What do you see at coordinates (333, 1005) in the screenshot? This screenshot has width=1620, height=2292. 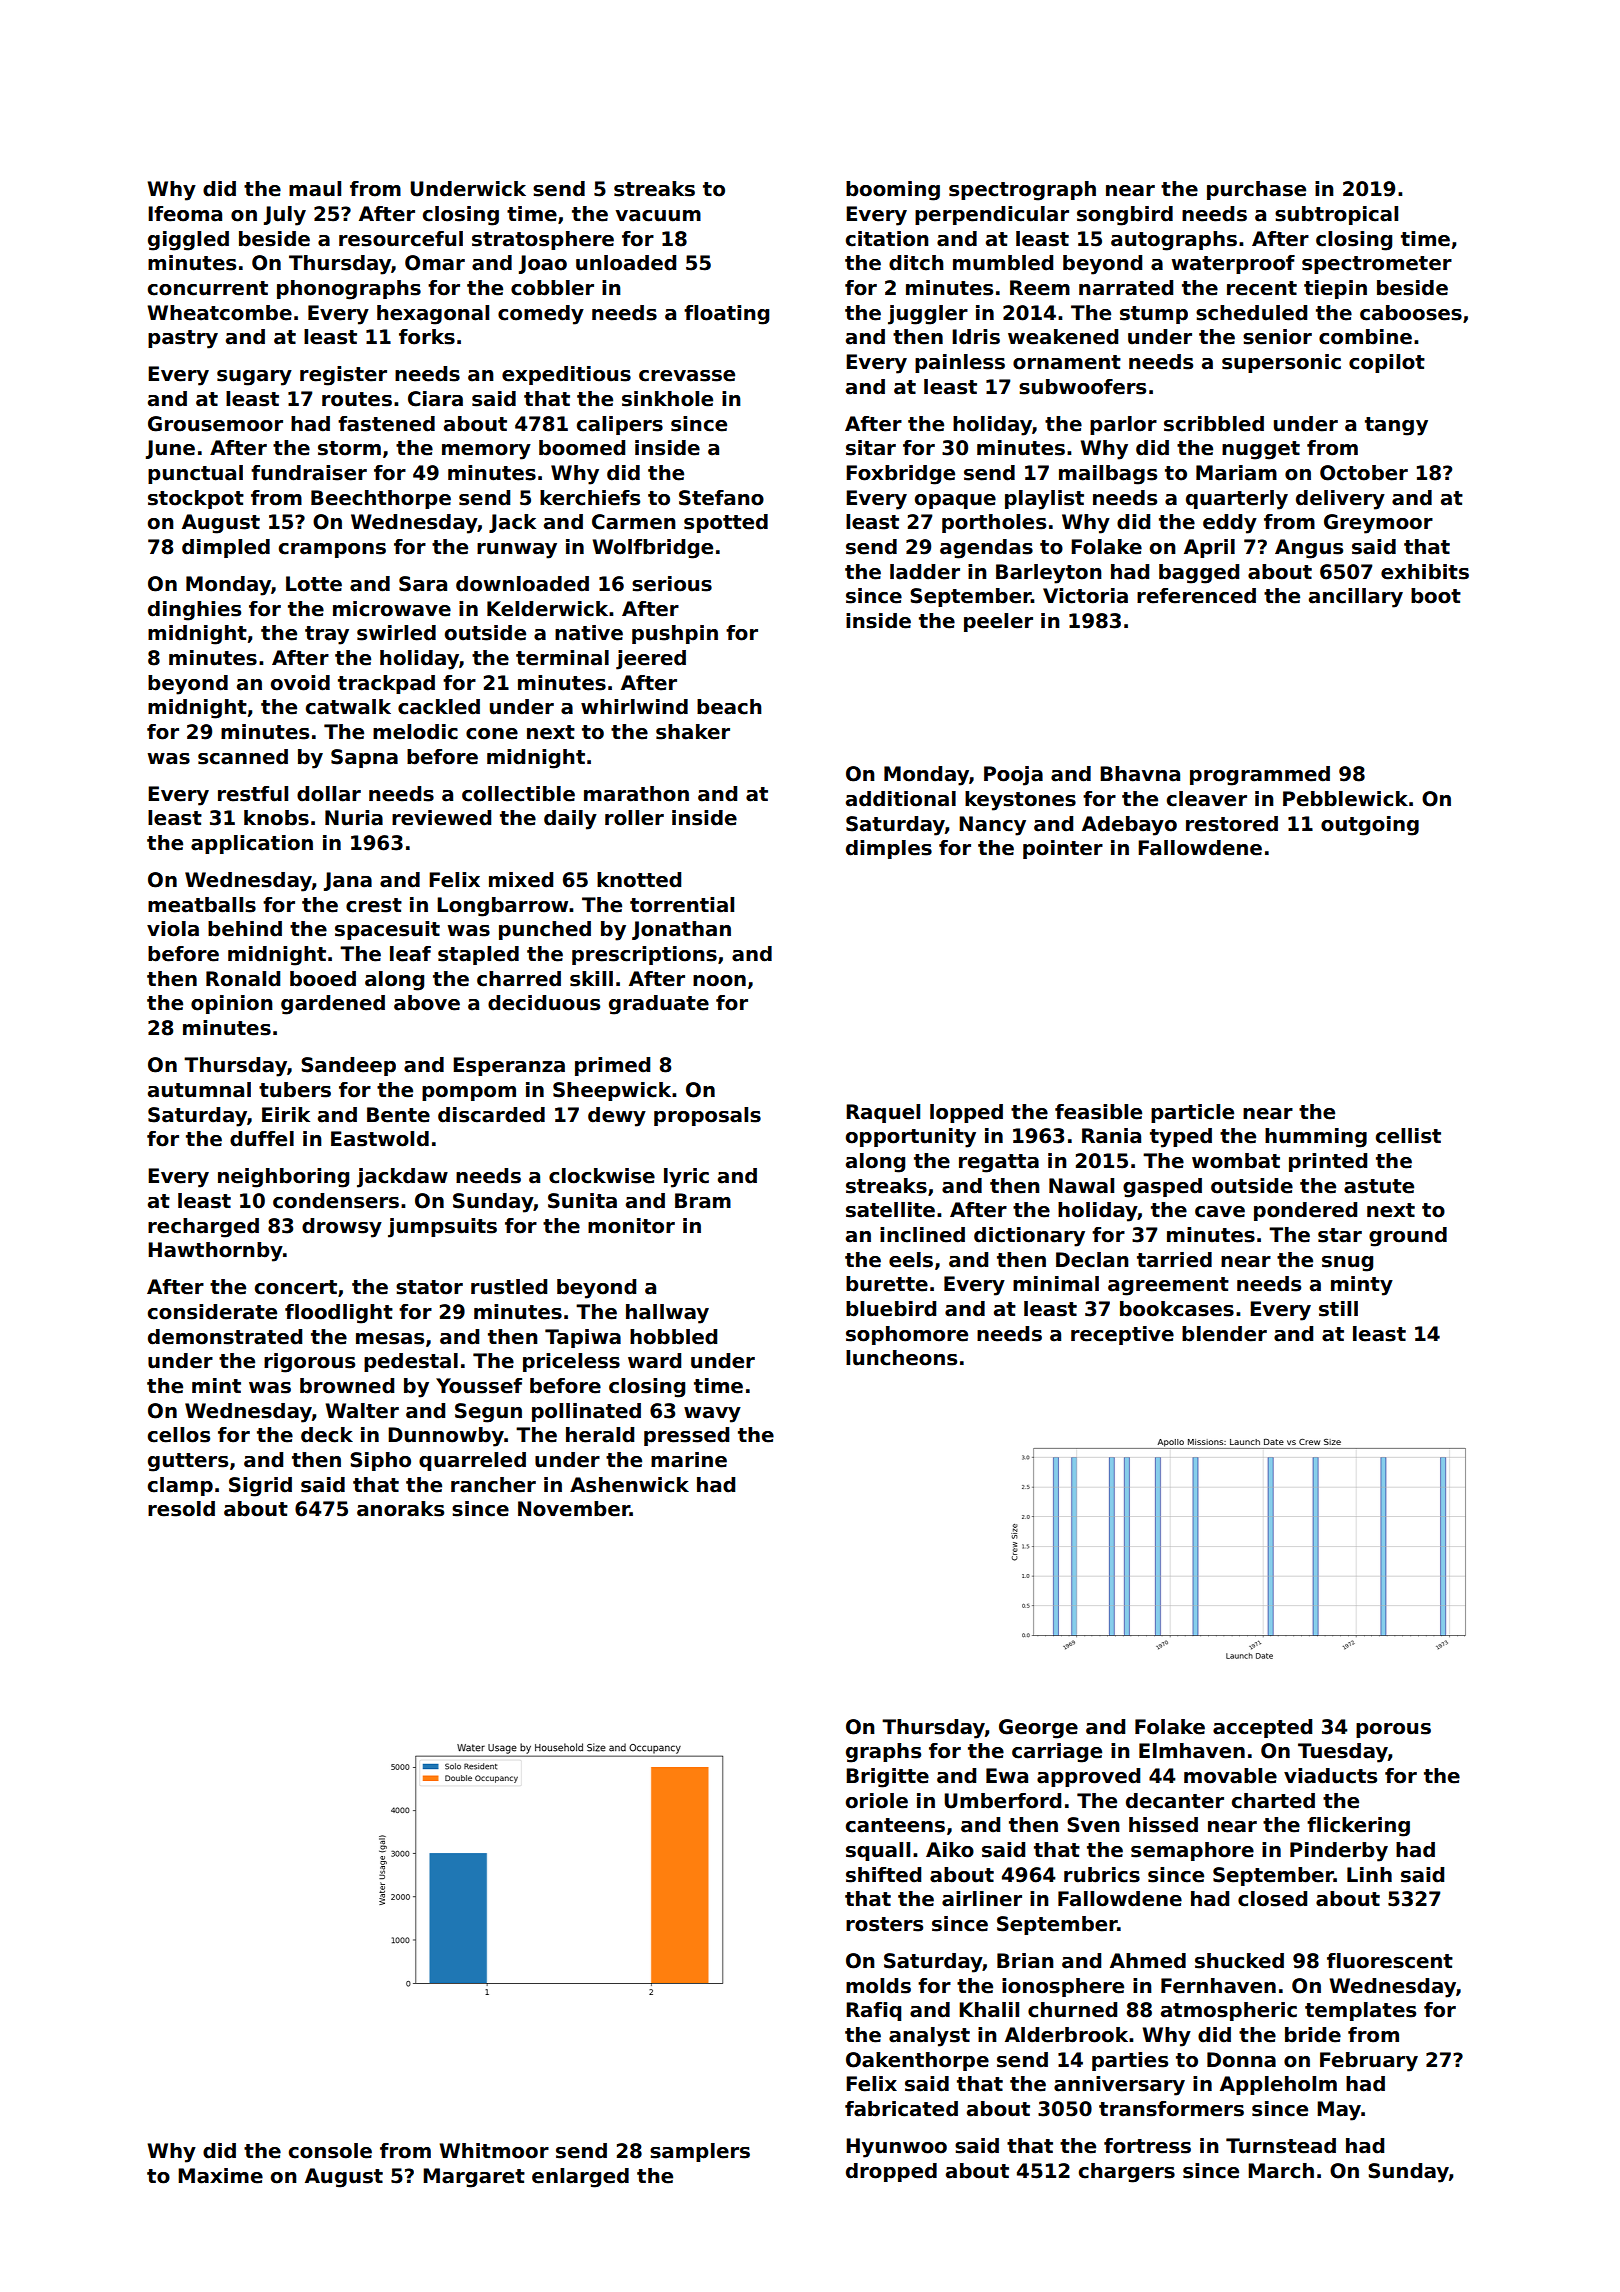 I see `gardened` at bounding box center [333, 1005].
